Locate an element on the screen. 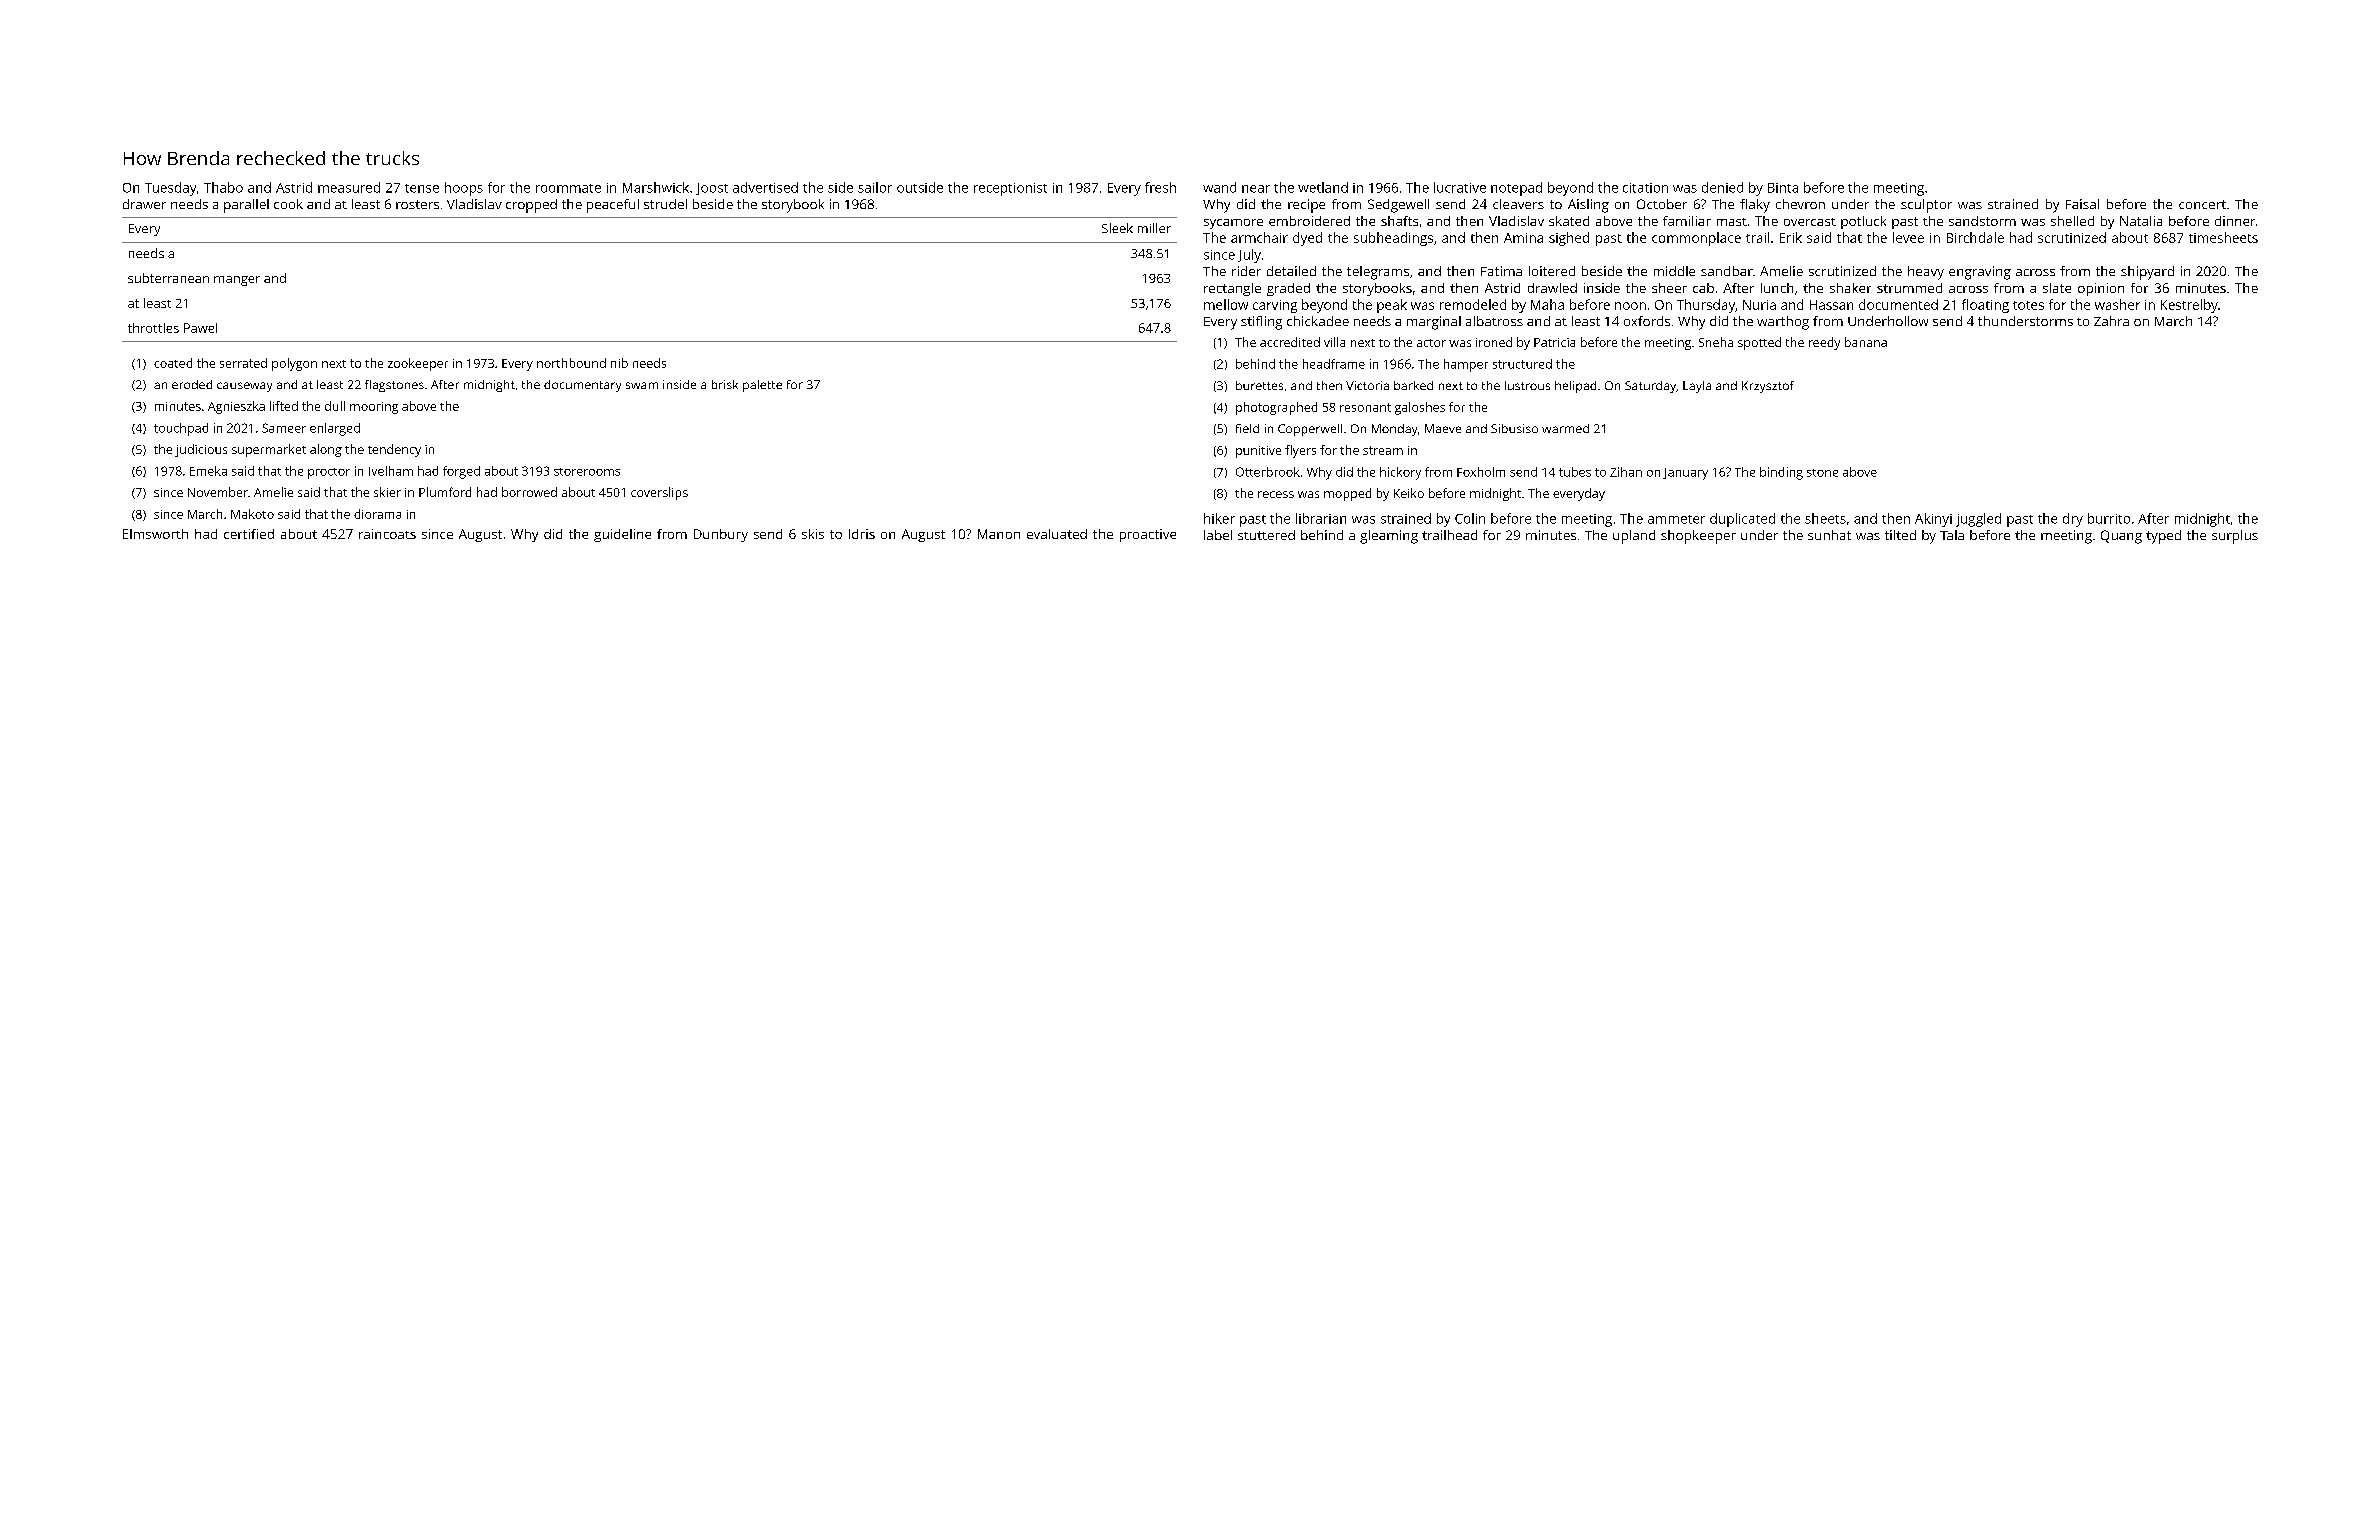 The width and height of the screenshot is (2380, 1540). hamper is located at coordinates (1466, 365).
